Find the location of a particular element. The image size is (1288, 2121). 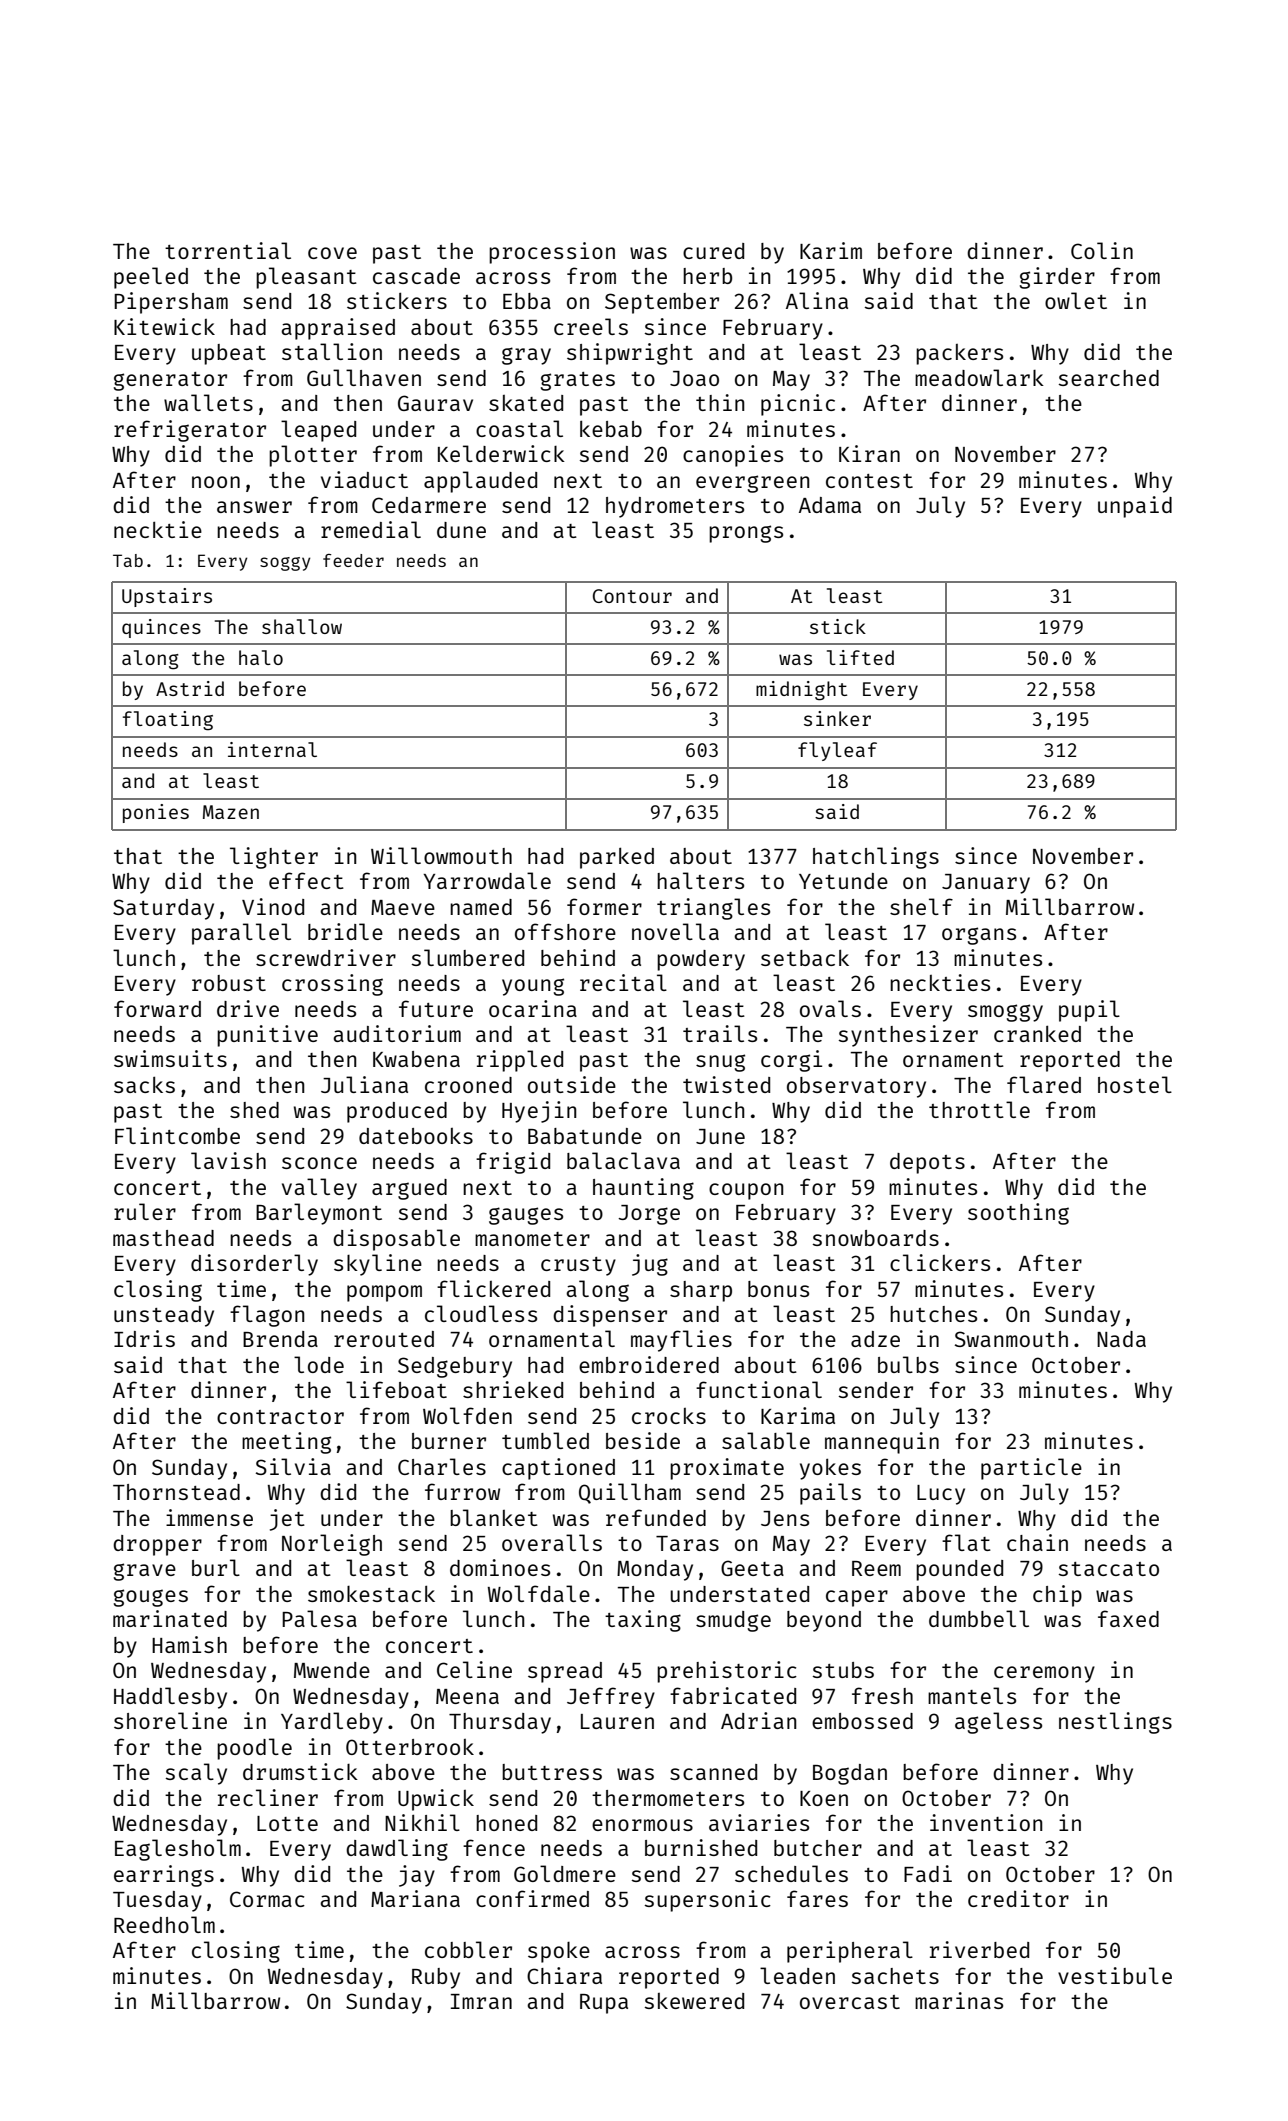

meeting is located at coordinates (286, 1443).
